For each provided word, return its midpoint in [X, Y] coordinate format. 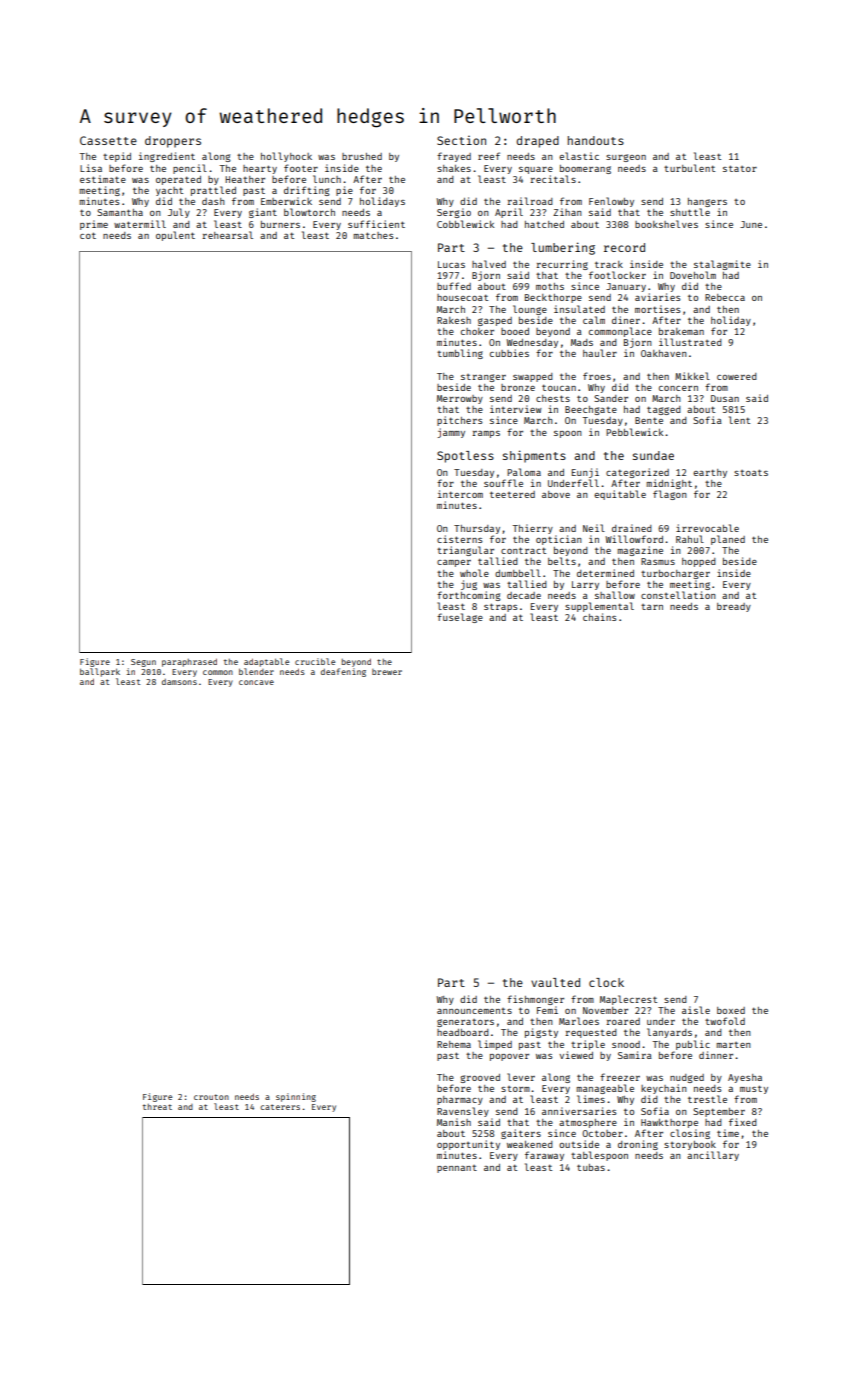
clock [606, 982]
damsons [179, 682]
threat [157, 1107]
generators [465, 1023]
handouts [596, 140]
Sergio [454, 213]
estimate [103, 179]
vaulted [555, 982]
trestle [707, 1099]
